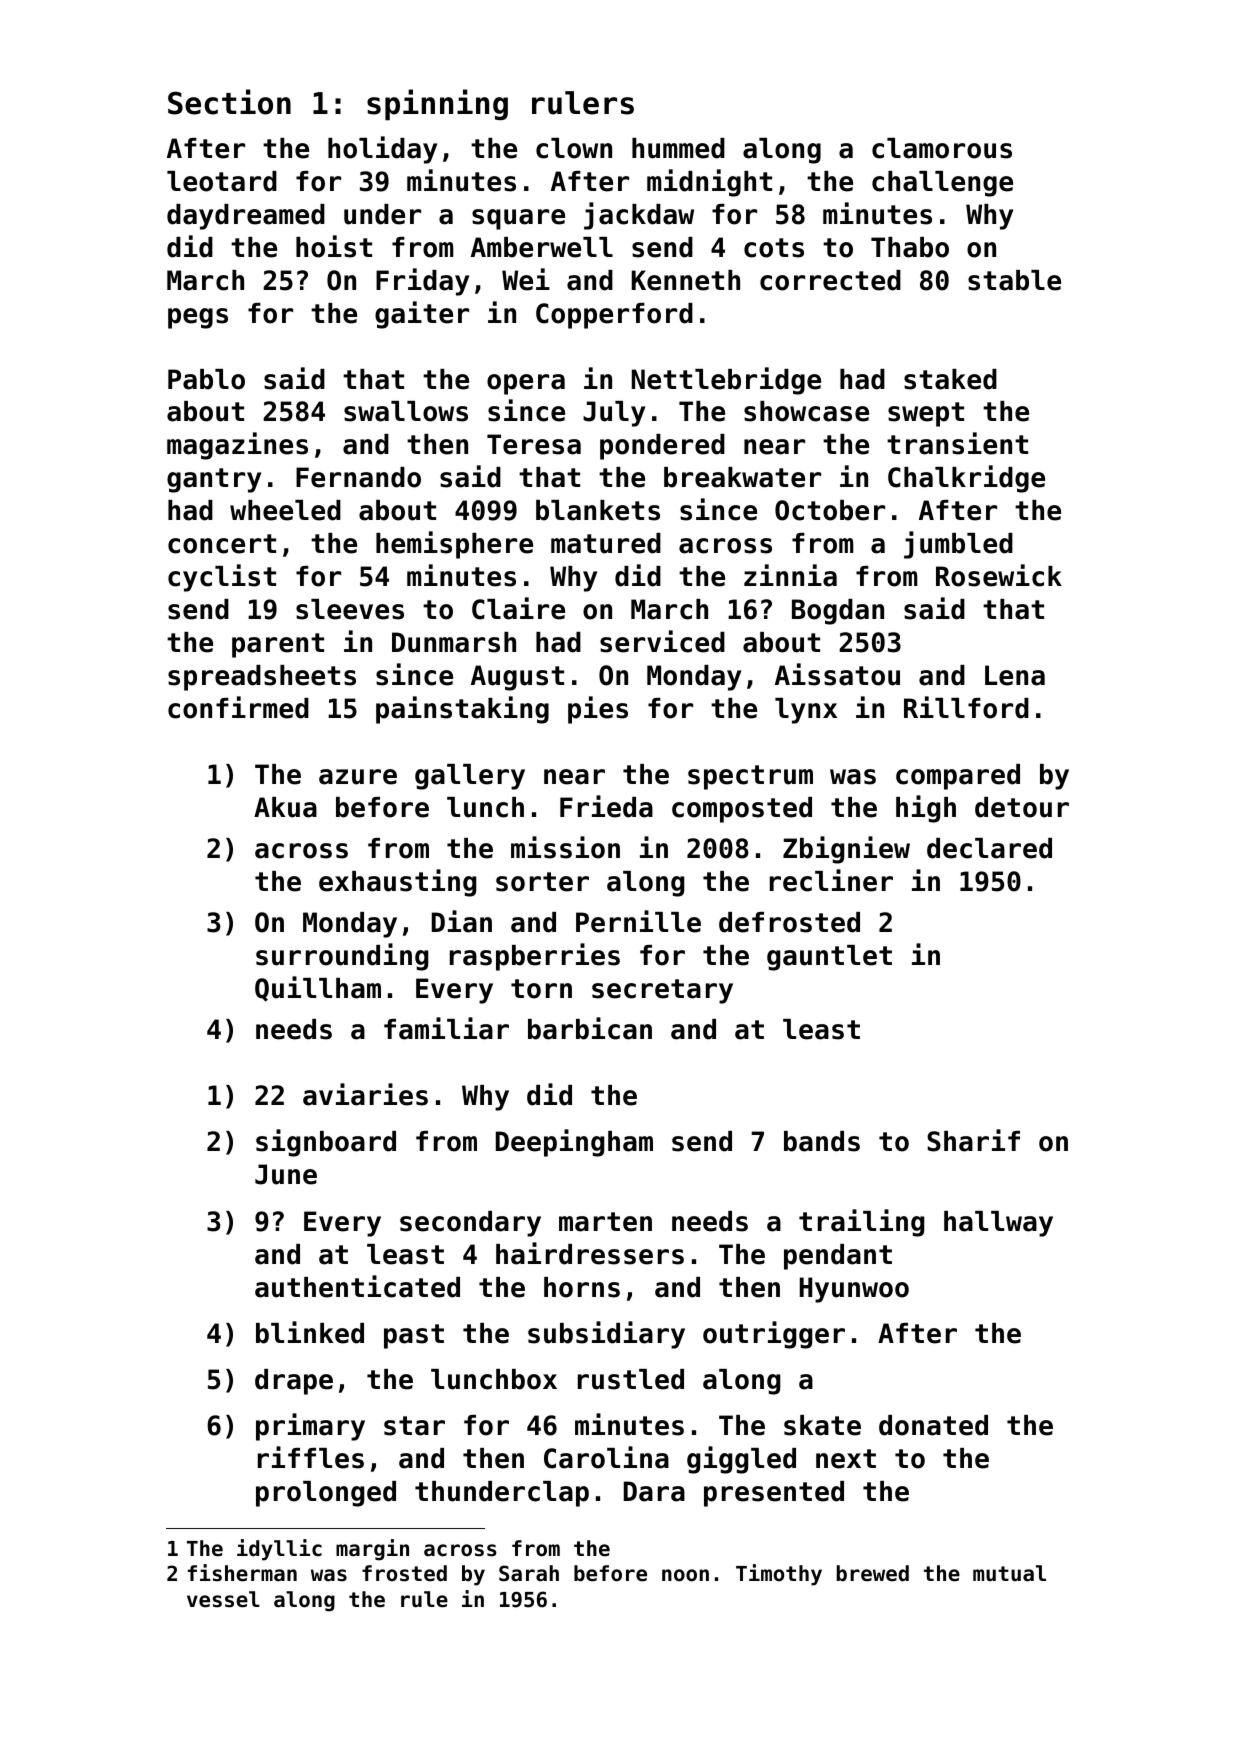  What do you see at coordinates (238, 707) in the page?
I see `confirmed` at bounding box center [238, 707].
